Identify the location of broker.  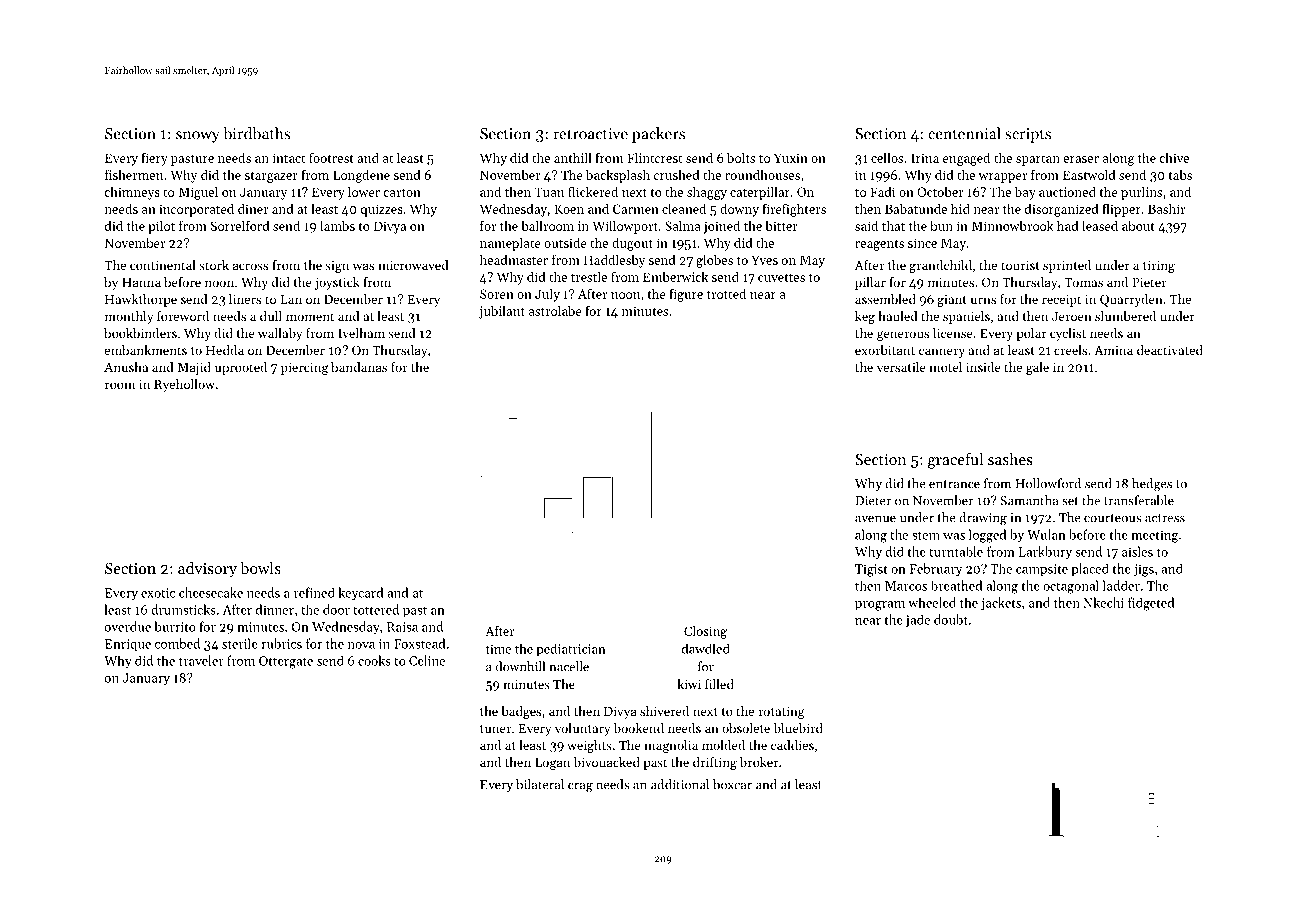
(759, 762).
